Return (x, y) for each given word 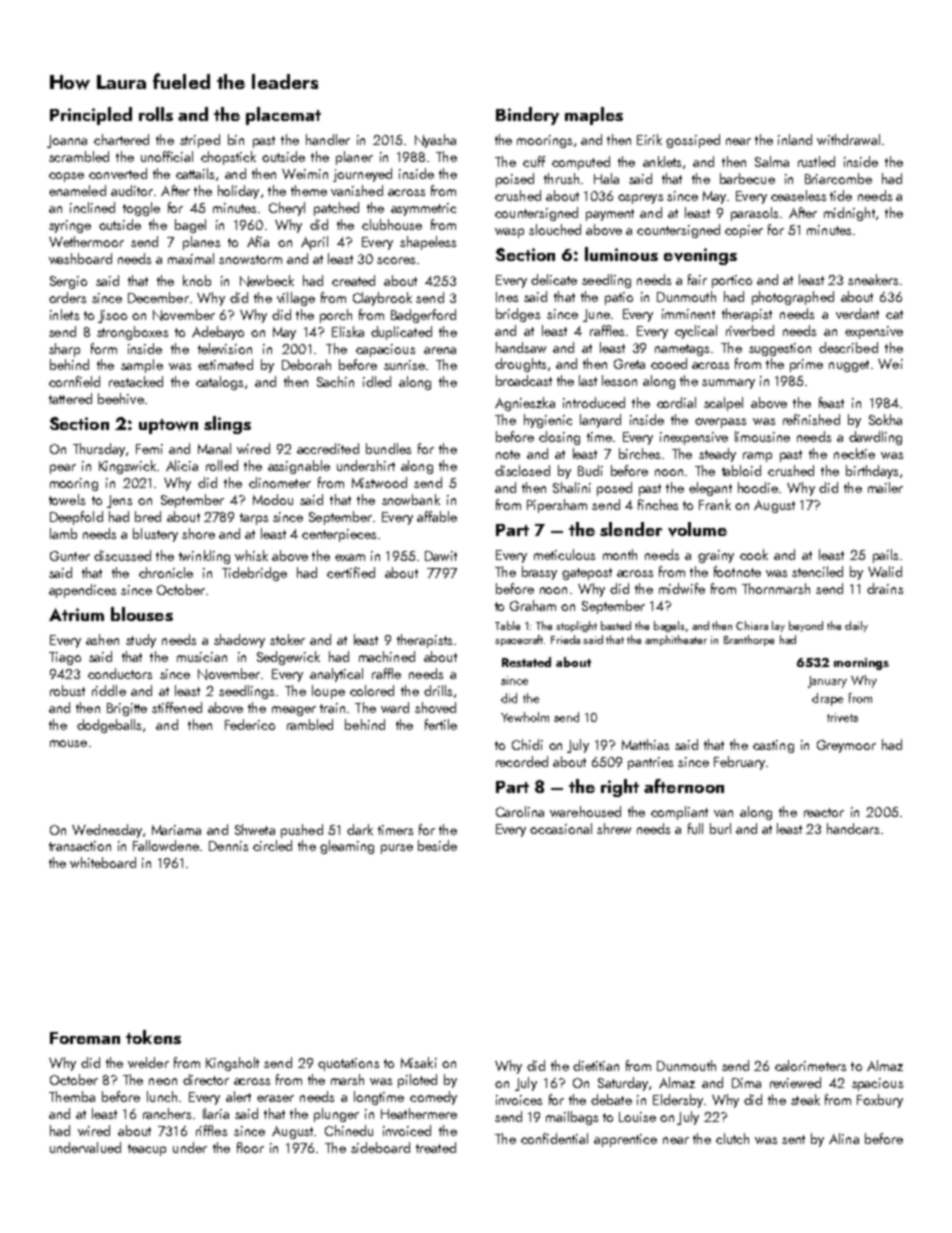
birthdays (872, 472)
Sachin (335, 381)
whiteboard (103, 862)
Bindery (527, 116)
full (695, 828)
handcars (853, 828)
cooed (669, 363)
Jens (119, 501)
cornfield (74, 381)
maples (594, 116)
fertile (441, 724)
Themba (72, 1096)
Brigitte (127, 709)
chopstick (228, 158)
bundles (388, 448)
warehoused (585, 811)
